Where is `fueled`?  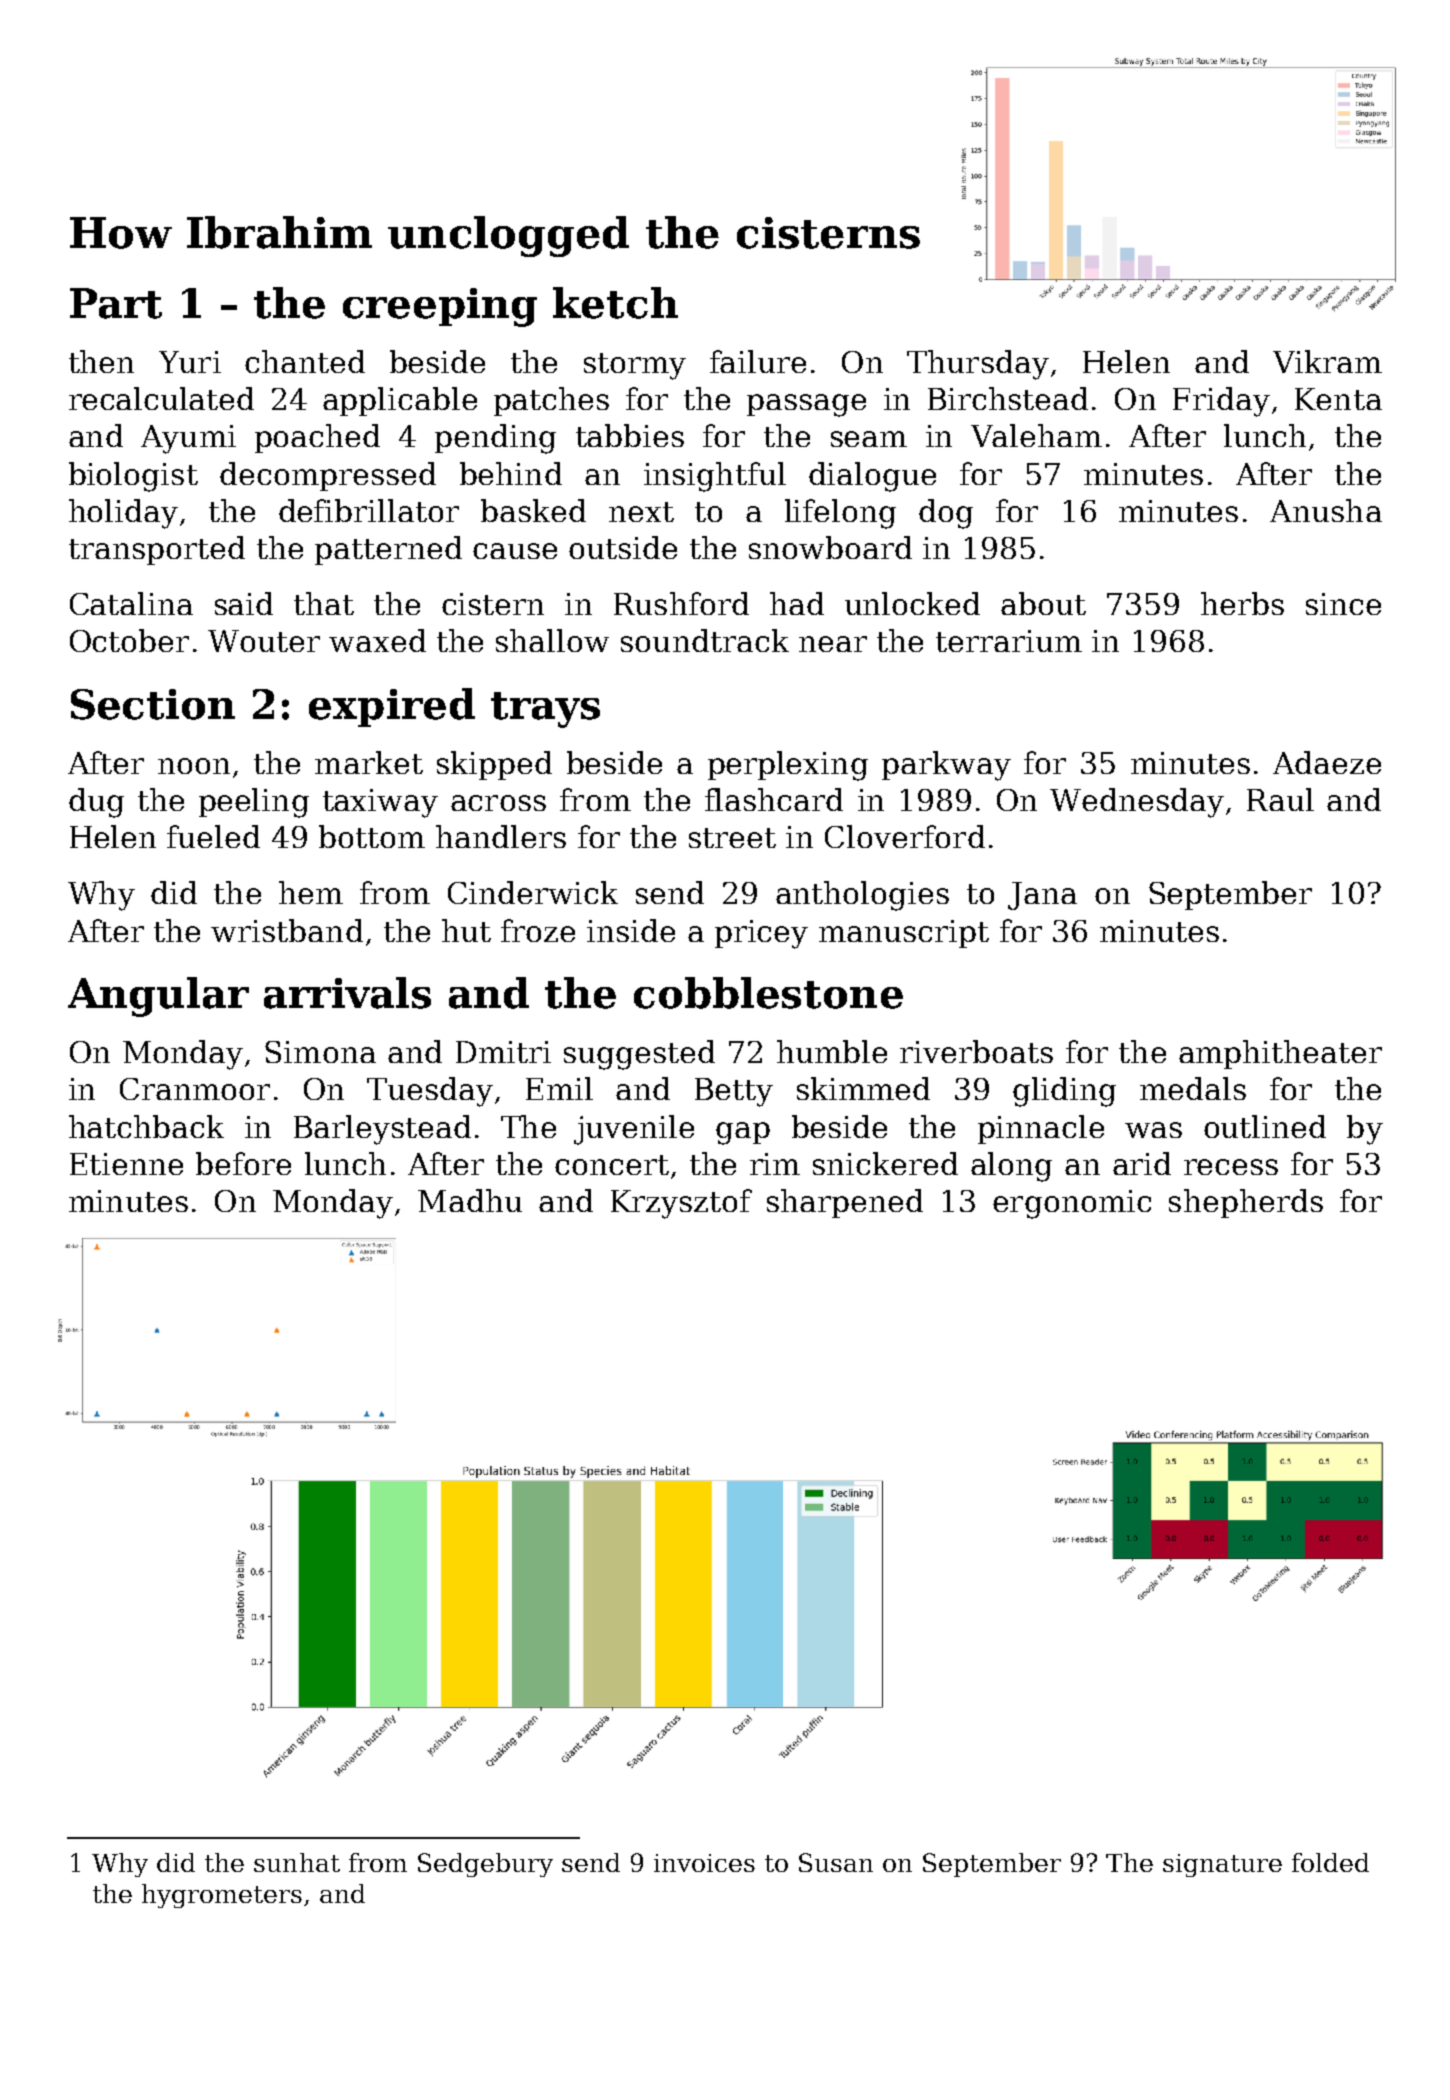 fueled is located at coordinates (213, 836).
